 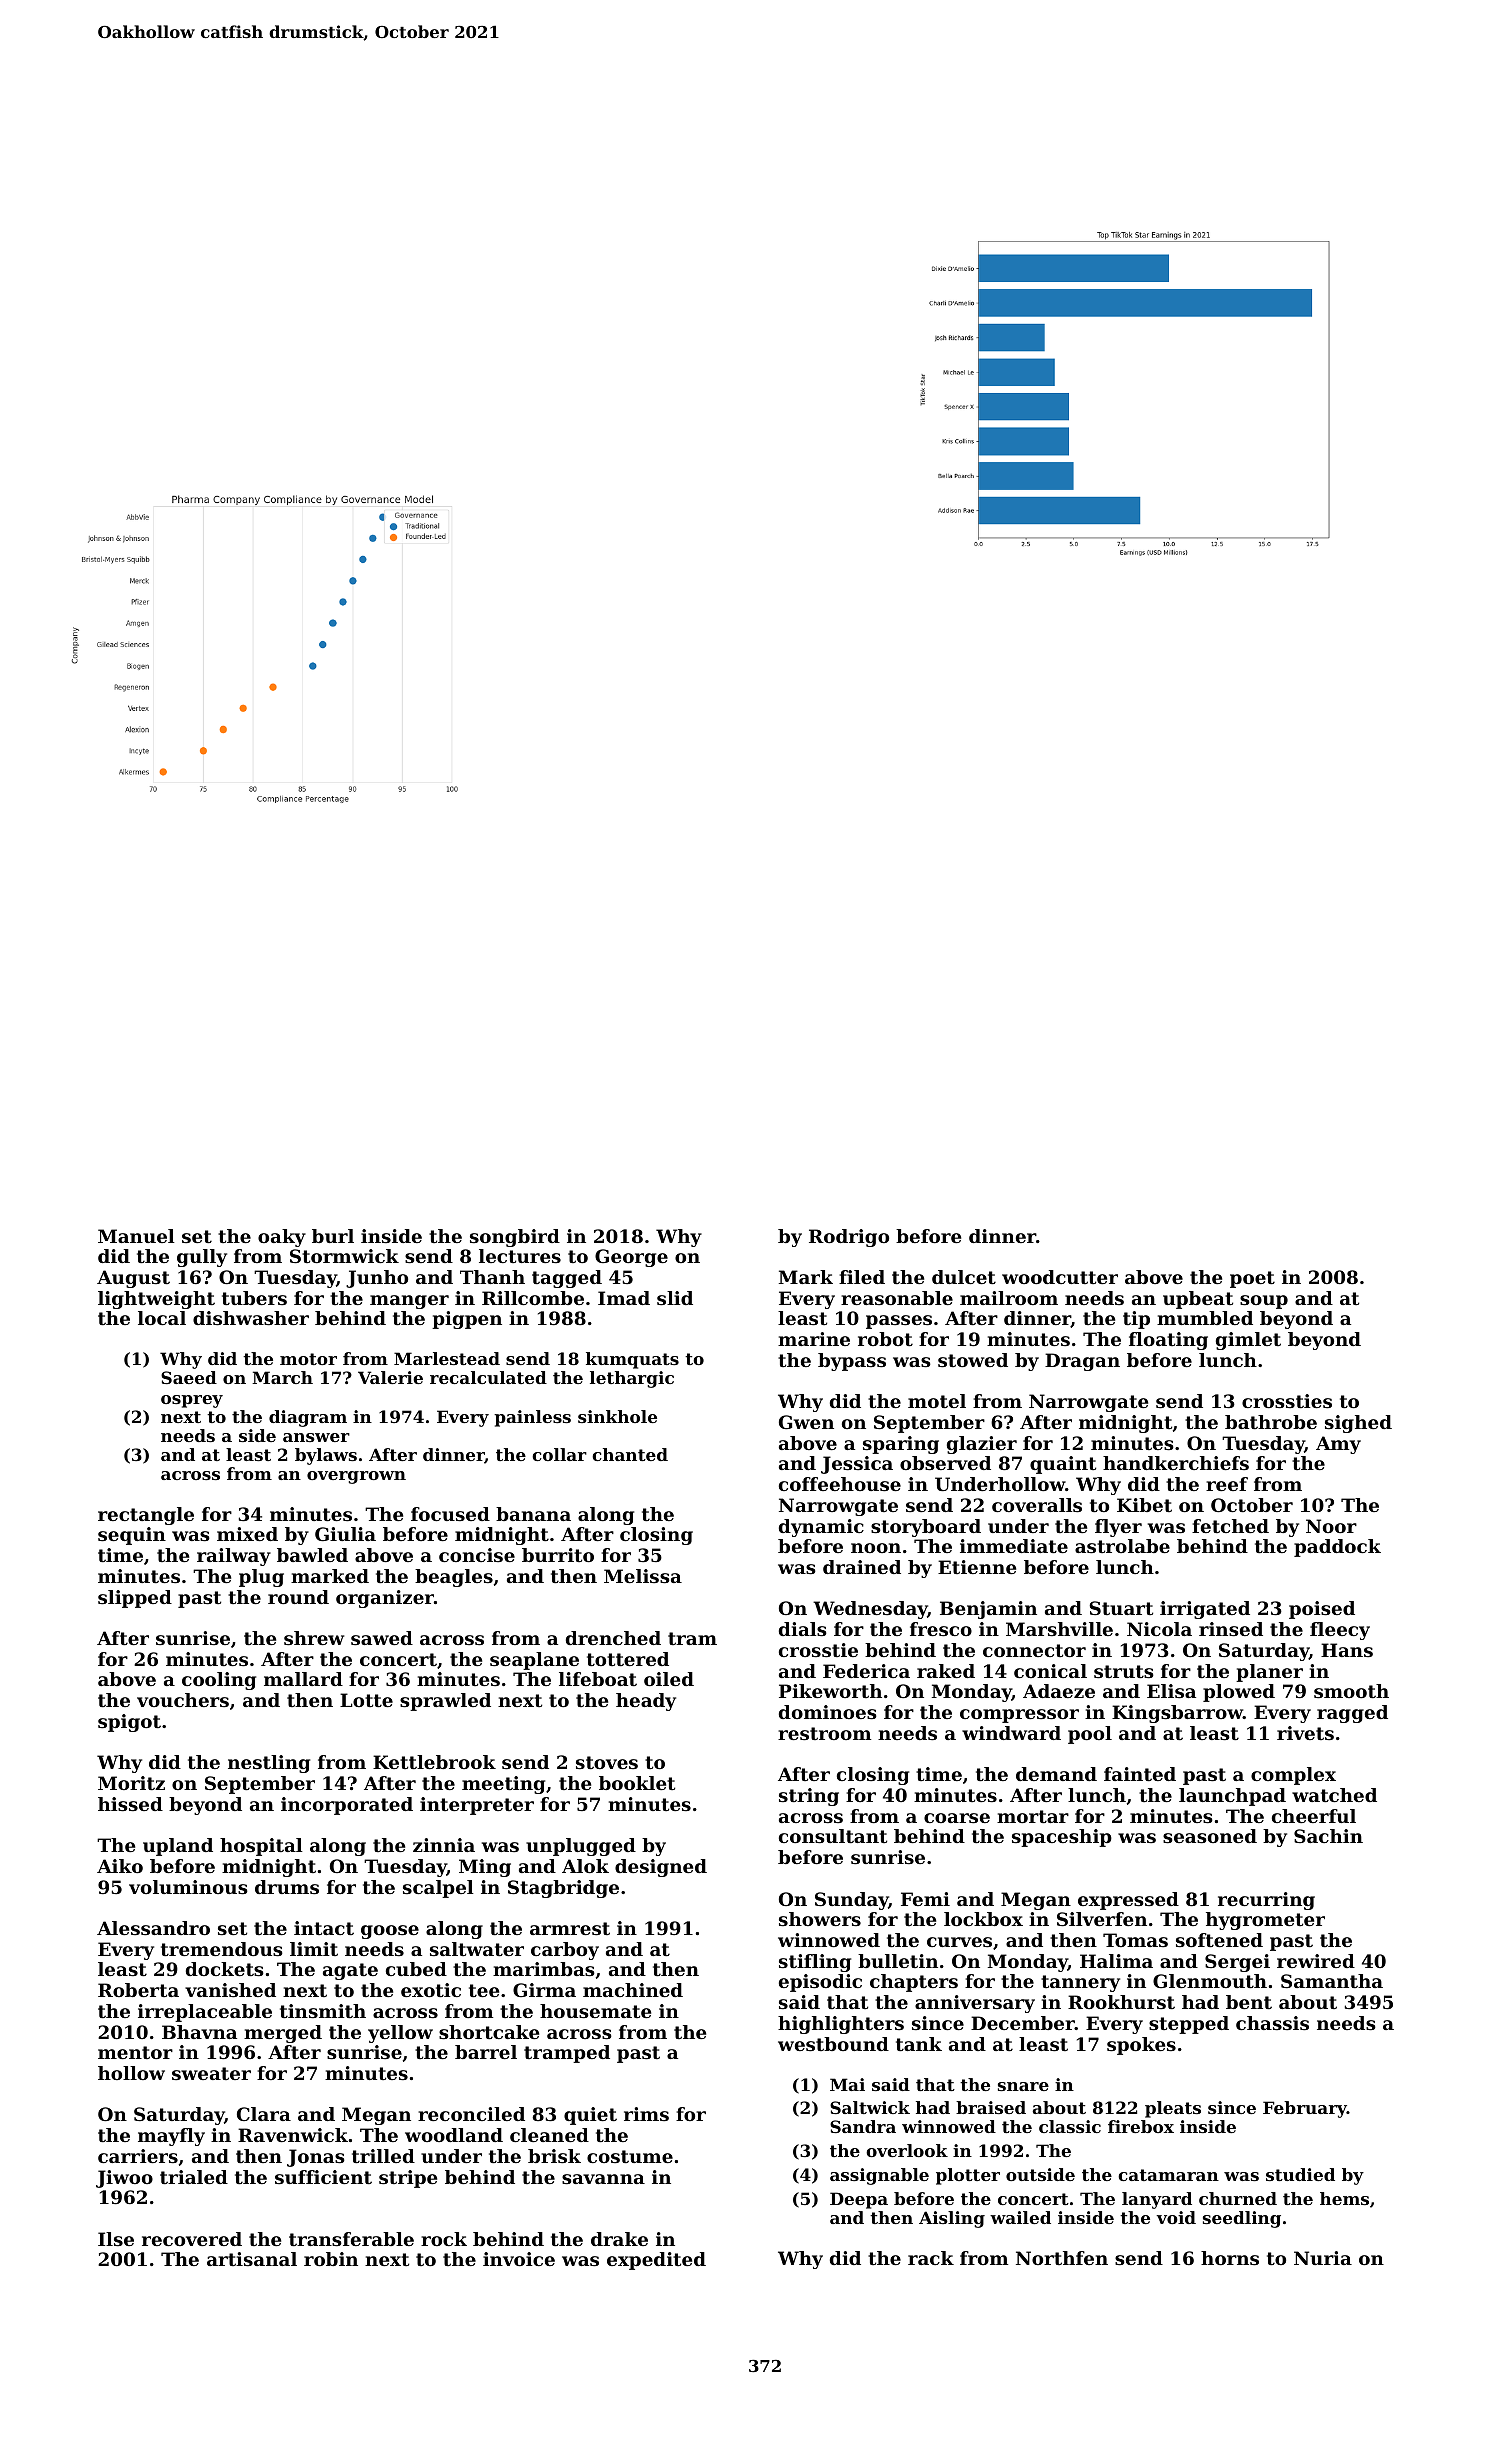 I want to click on assignable, so click(x=879, y=2176).
